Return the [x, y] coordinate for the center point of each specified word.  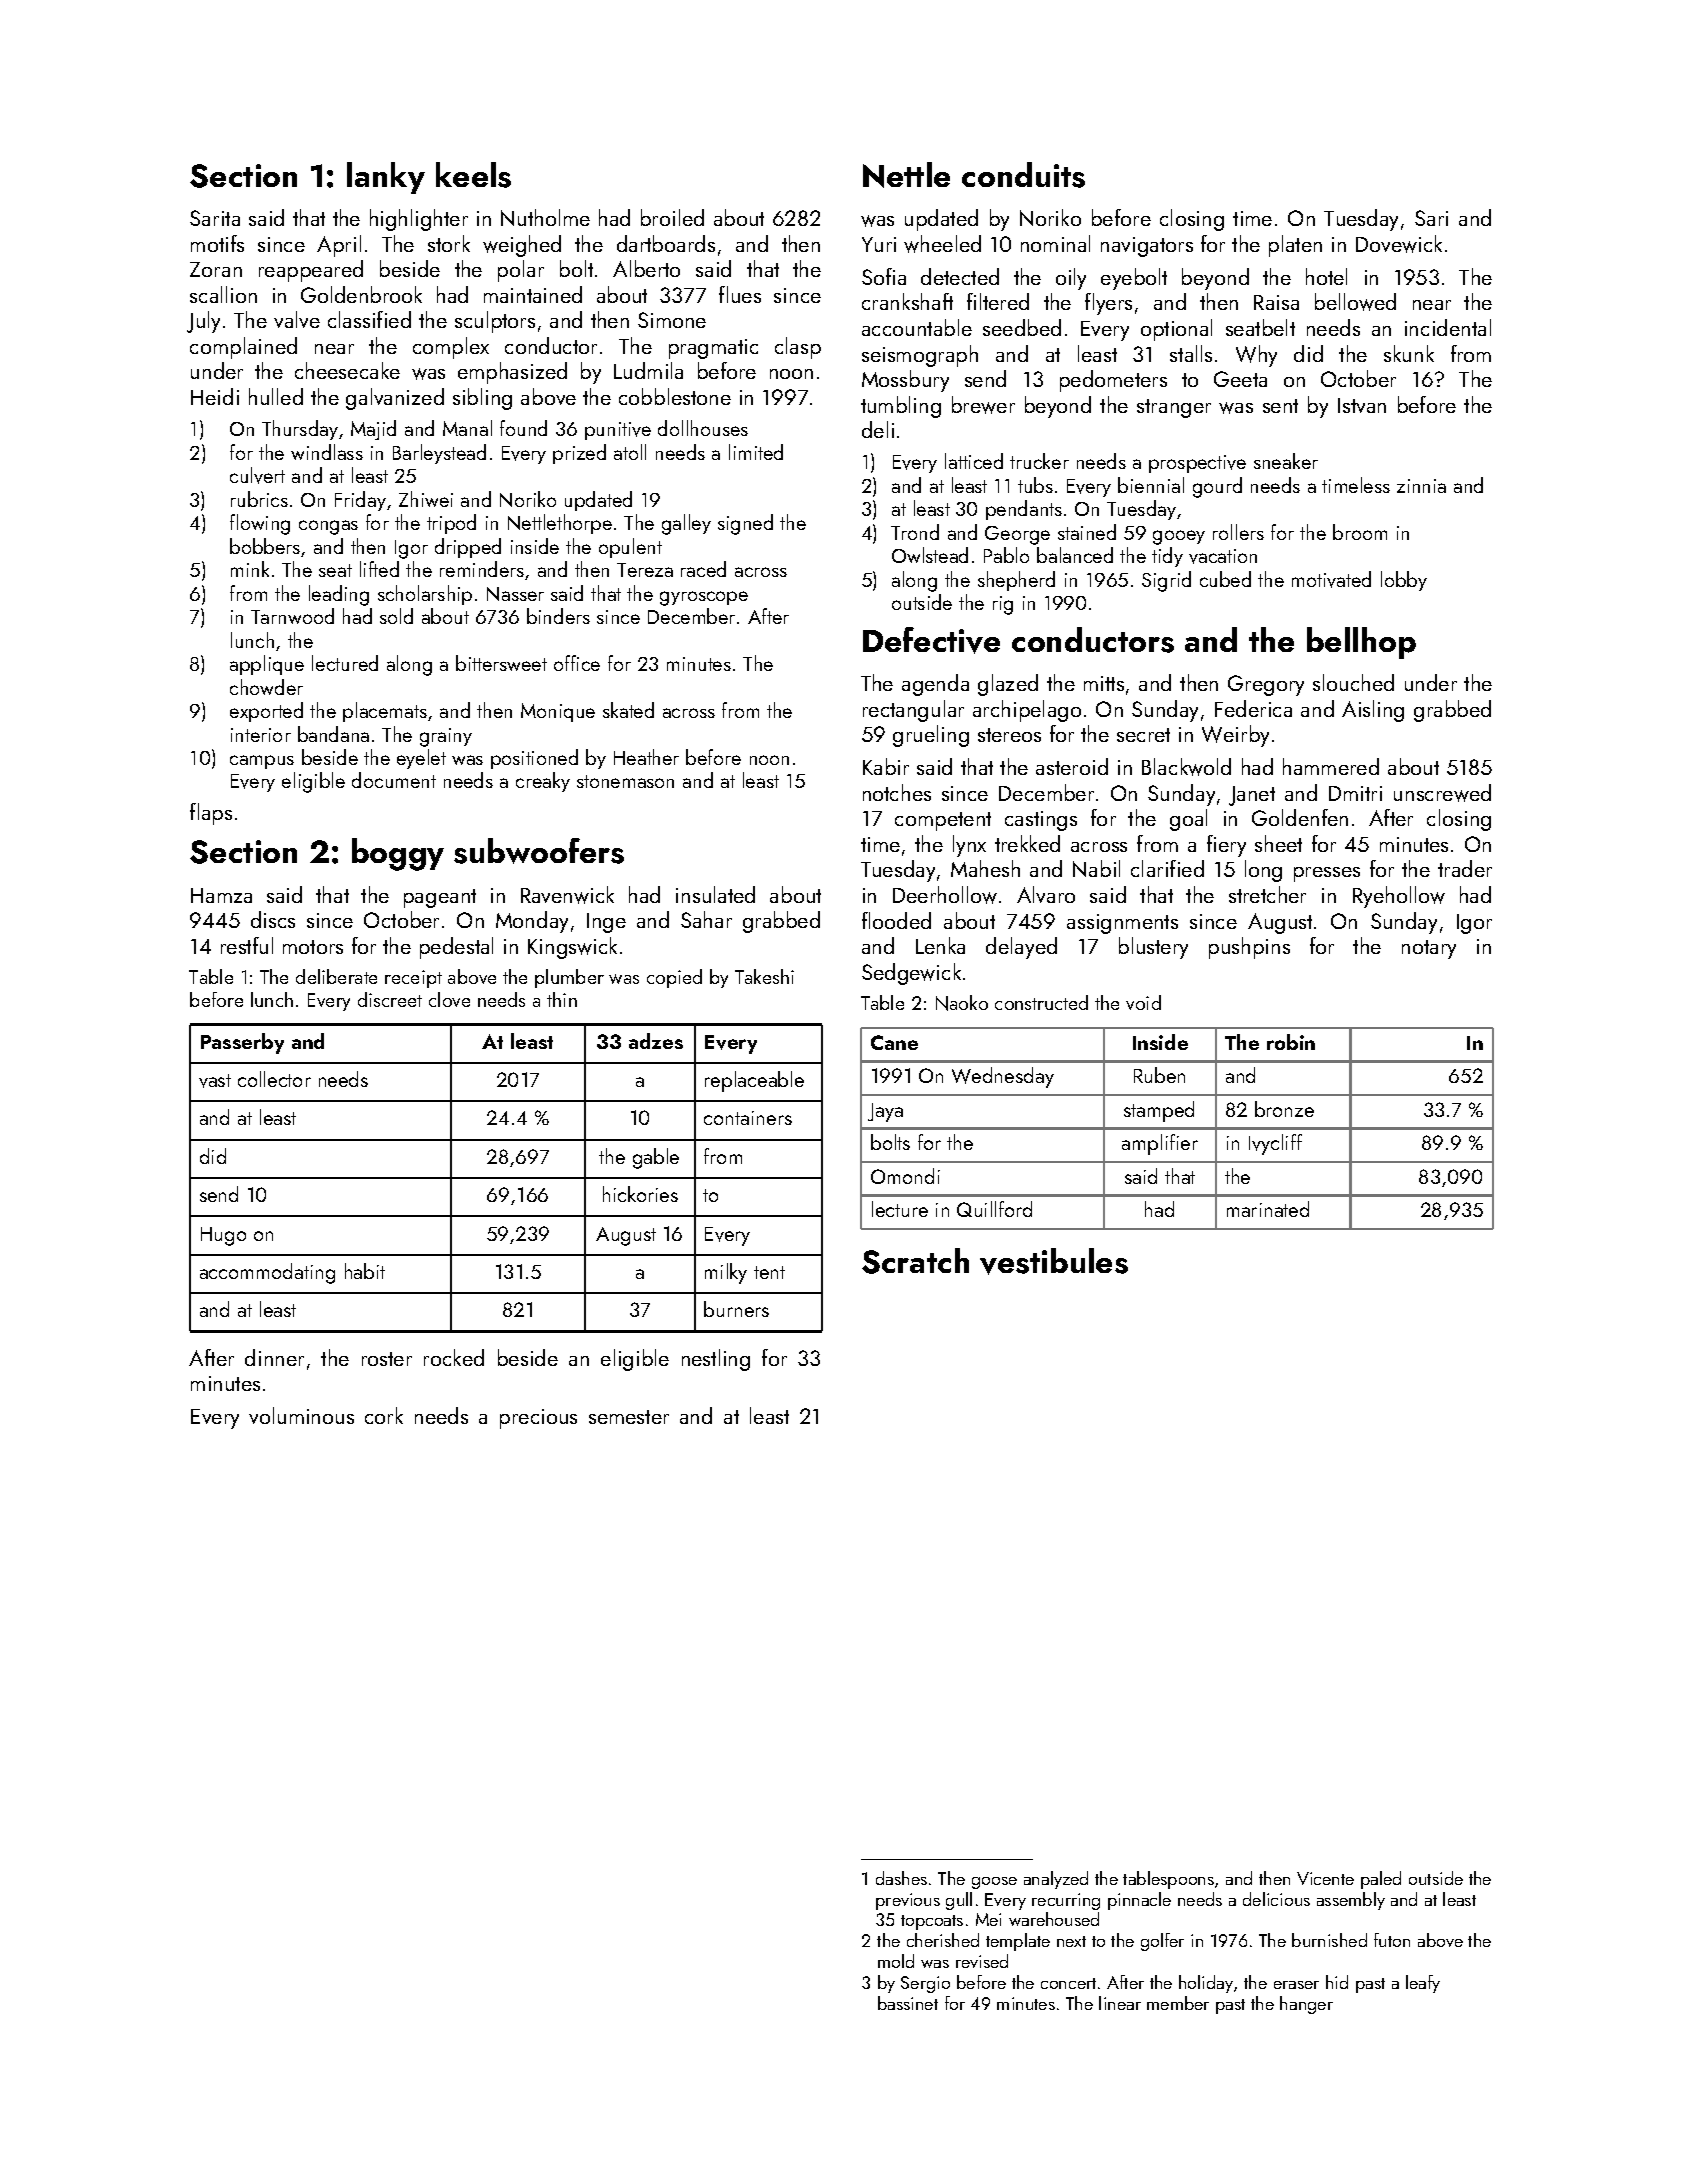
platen [1295, 246]
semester [629, 1417]
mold [896, 1961]
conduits [1023, 175]
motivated [1331, 579]
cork [384, 1415]
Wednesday [1003, 1077]
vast [215, 1081]
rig [1003, 605]
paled [1381, 1880]
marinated [1268, 1209]
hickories [640, 1194]
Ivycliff [1275, 1144]
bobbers [265, 546]
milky [726, 1273]
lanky [386, 178]
